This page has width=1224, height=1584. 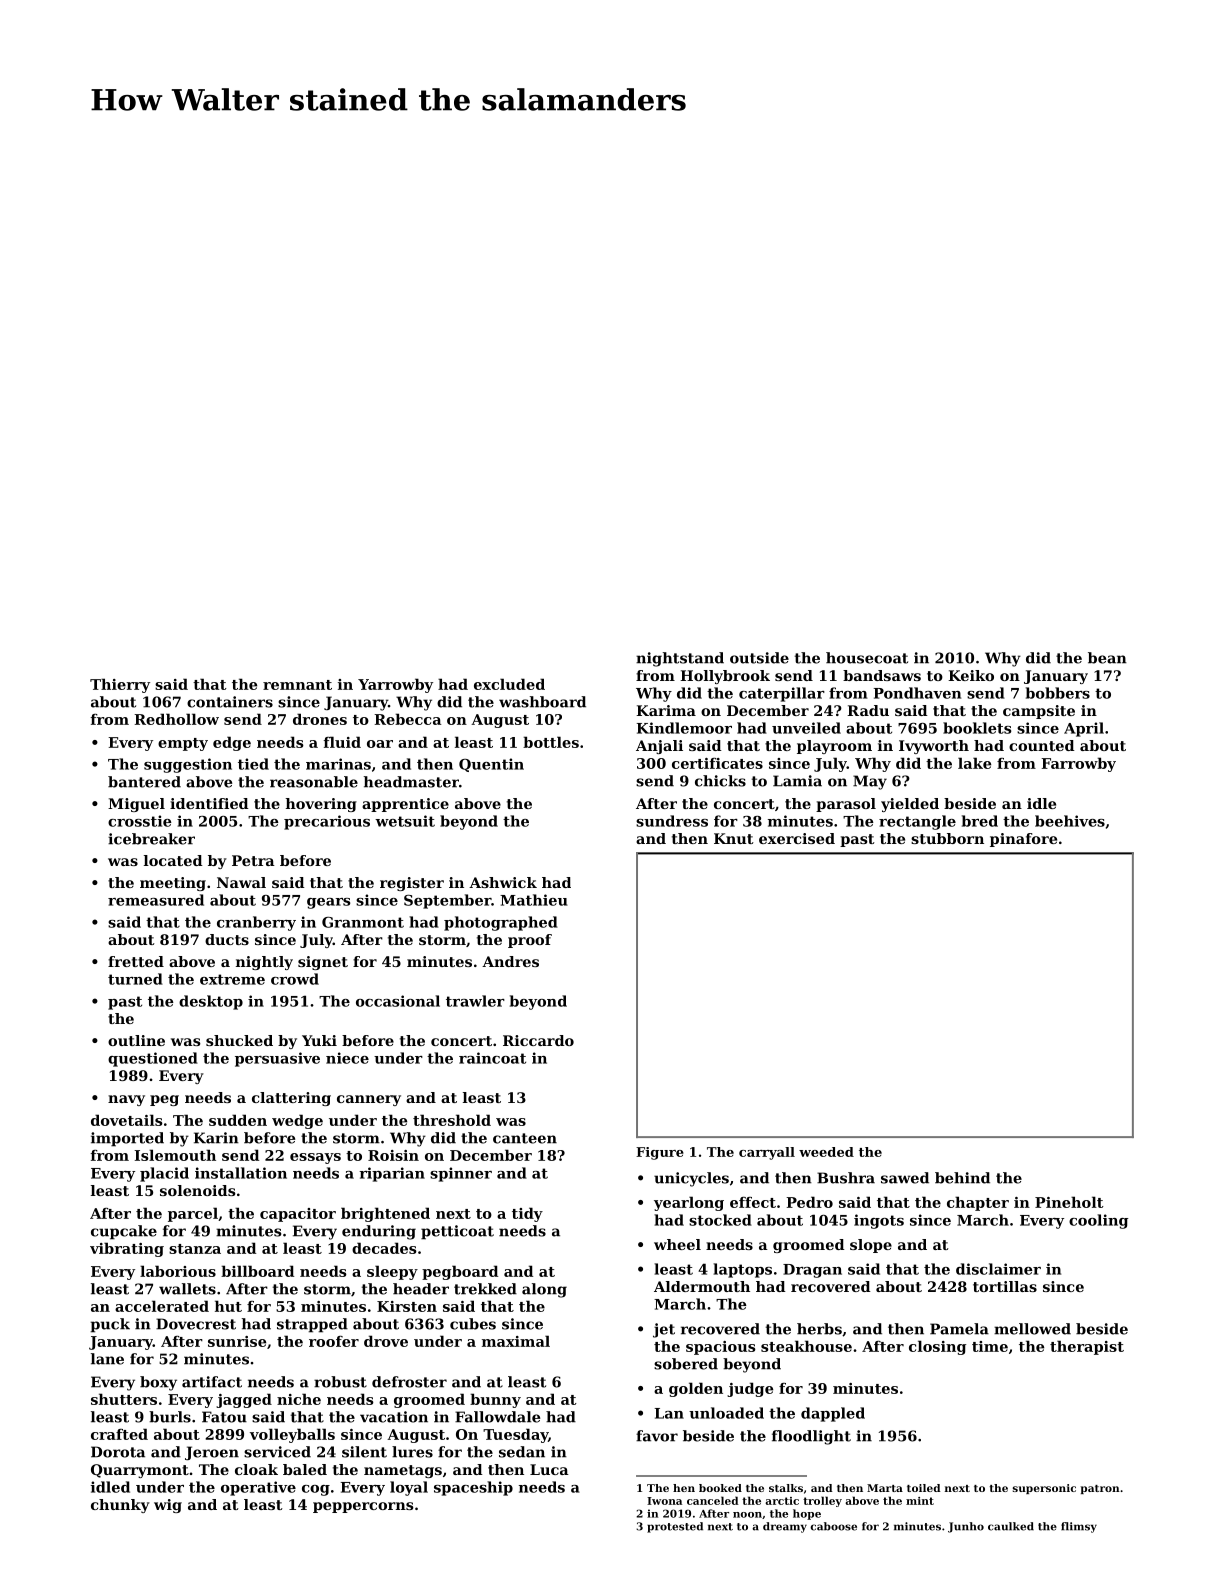 I want to click on cubes, so click(x=473, y=1324).
